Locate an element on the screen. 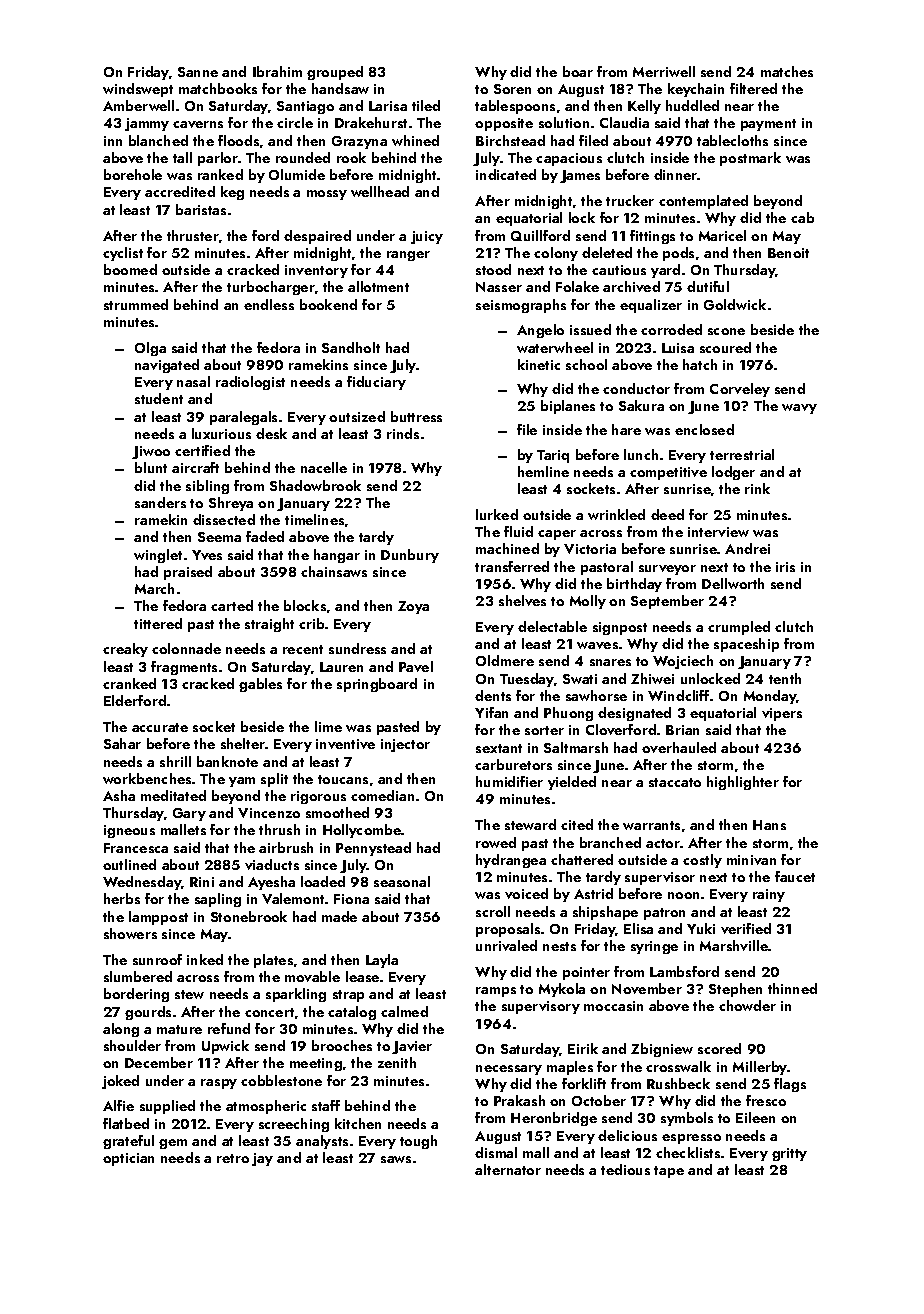 Image resolution: width=924 pixels, height=1314 pixels. matches is located at coordinates (787, 71).
